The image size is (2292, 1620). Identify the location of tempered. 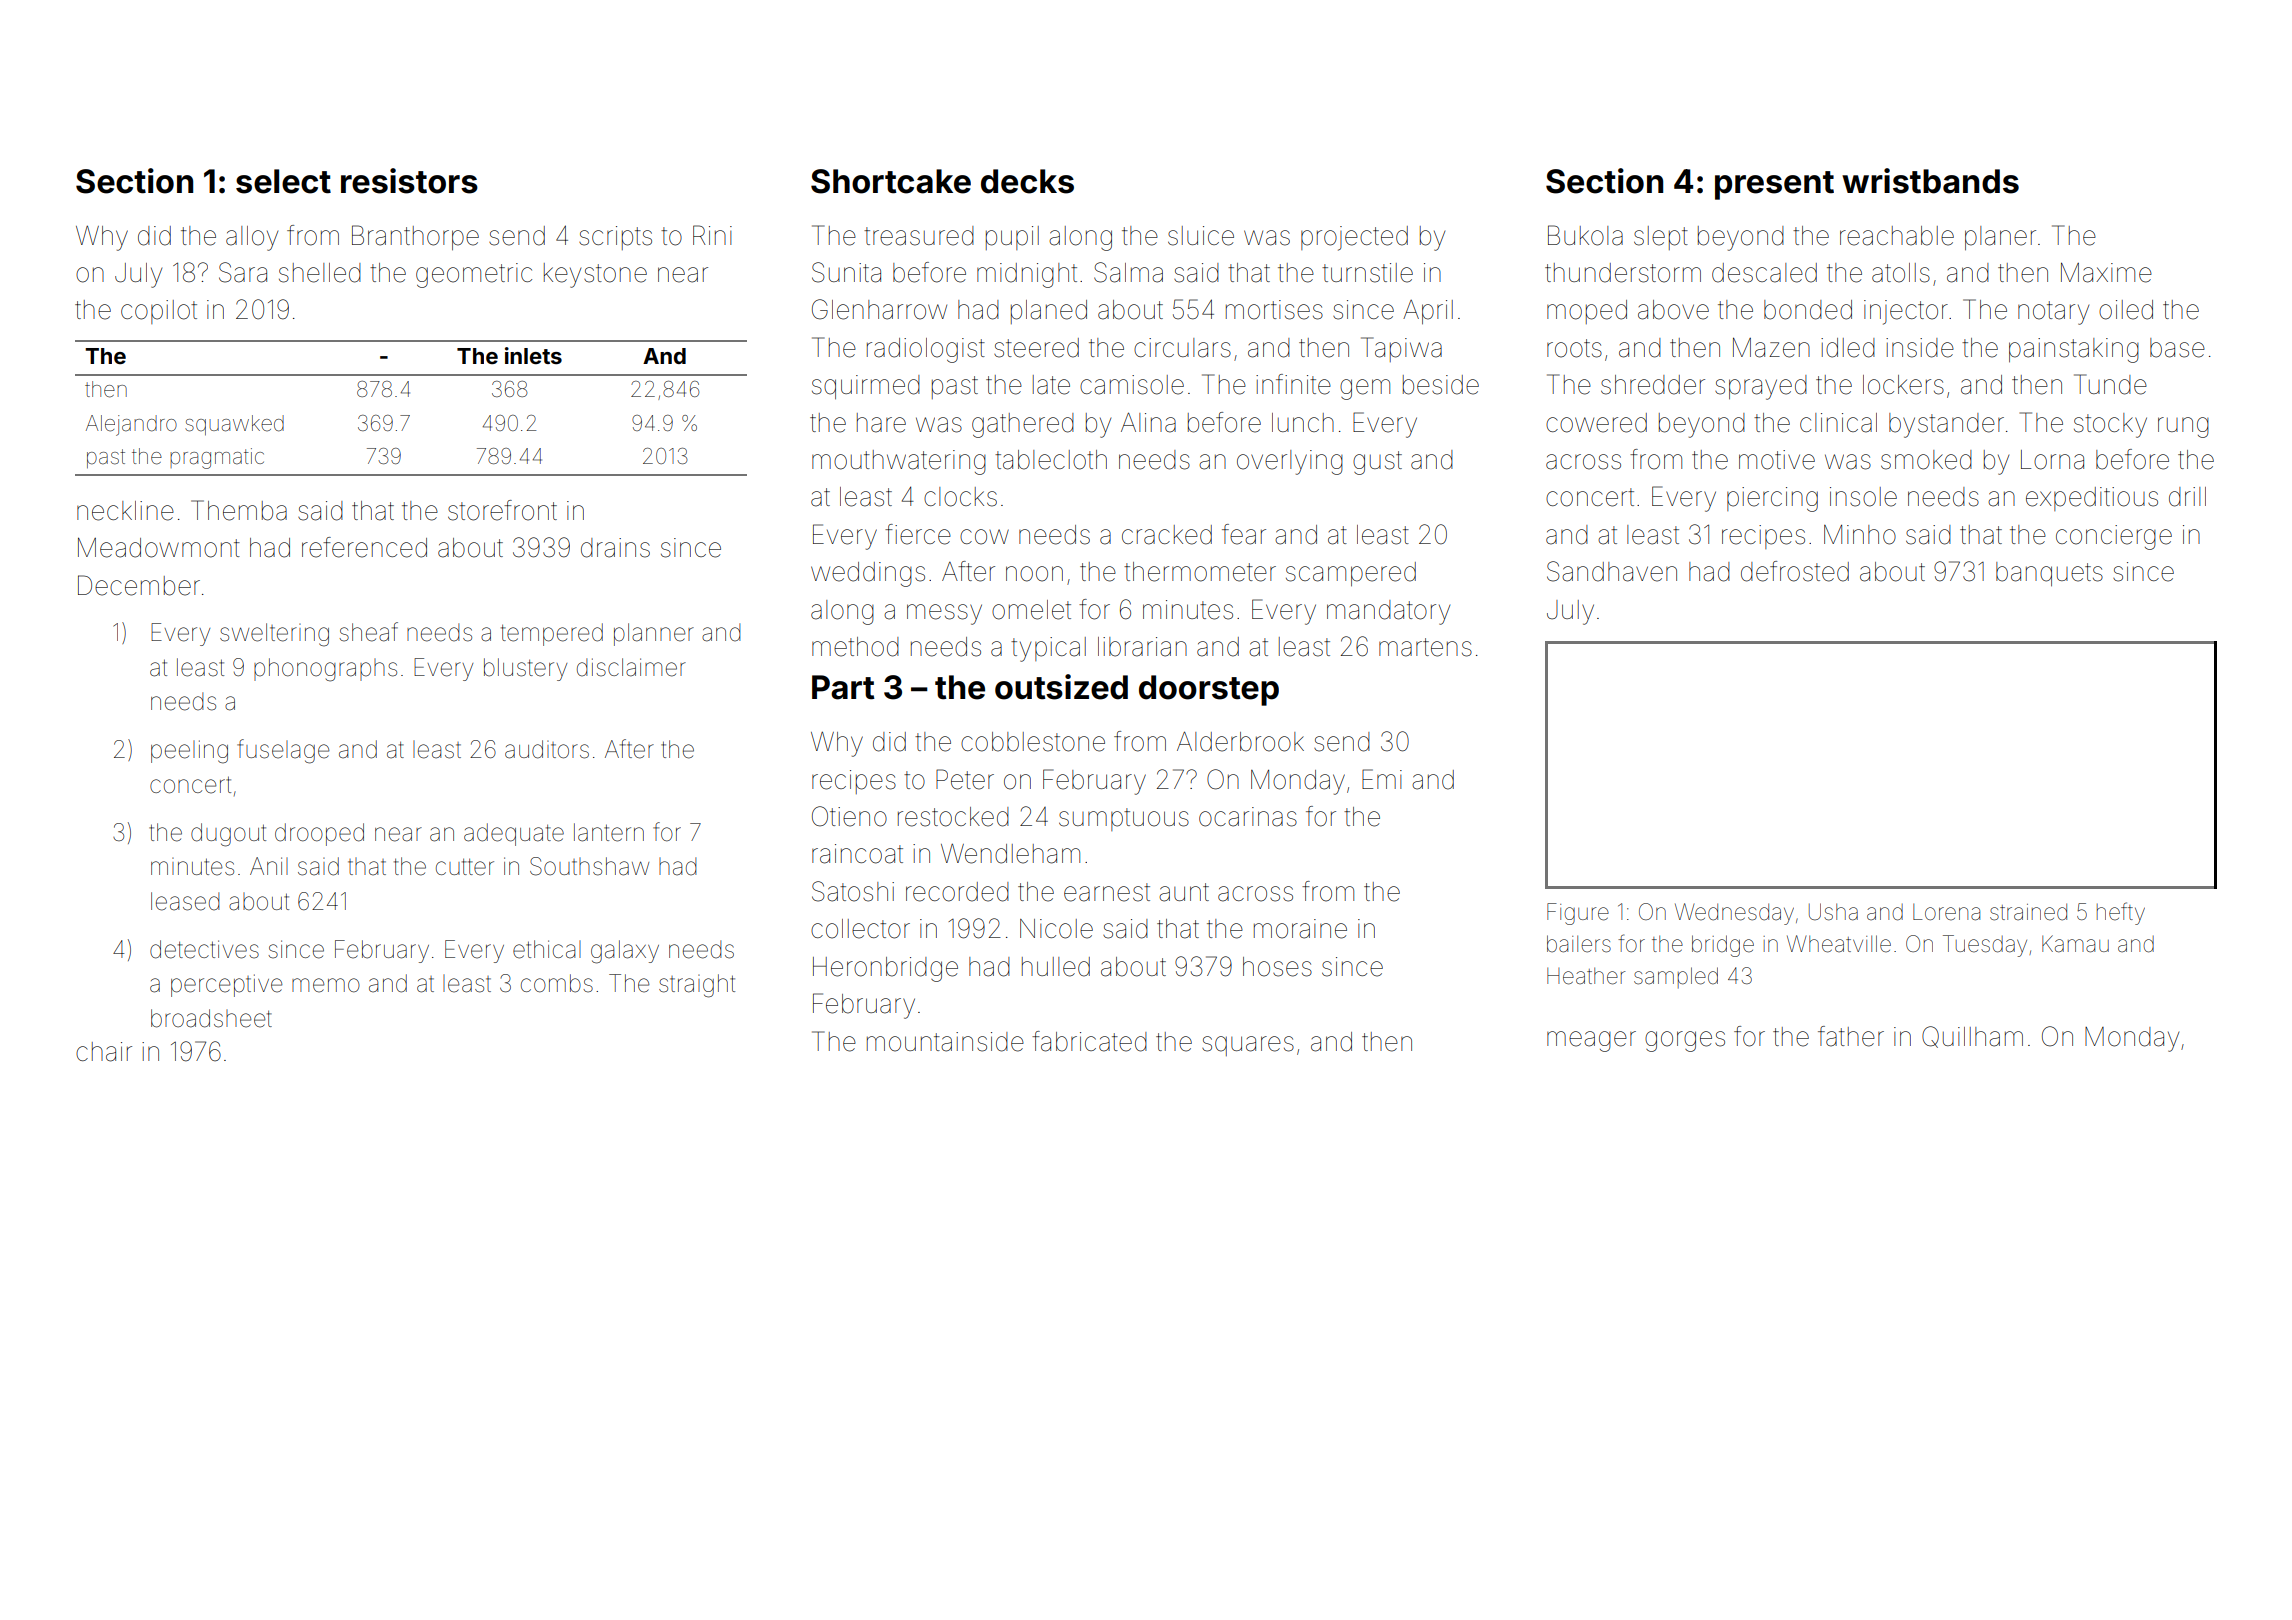
(552, 634).
